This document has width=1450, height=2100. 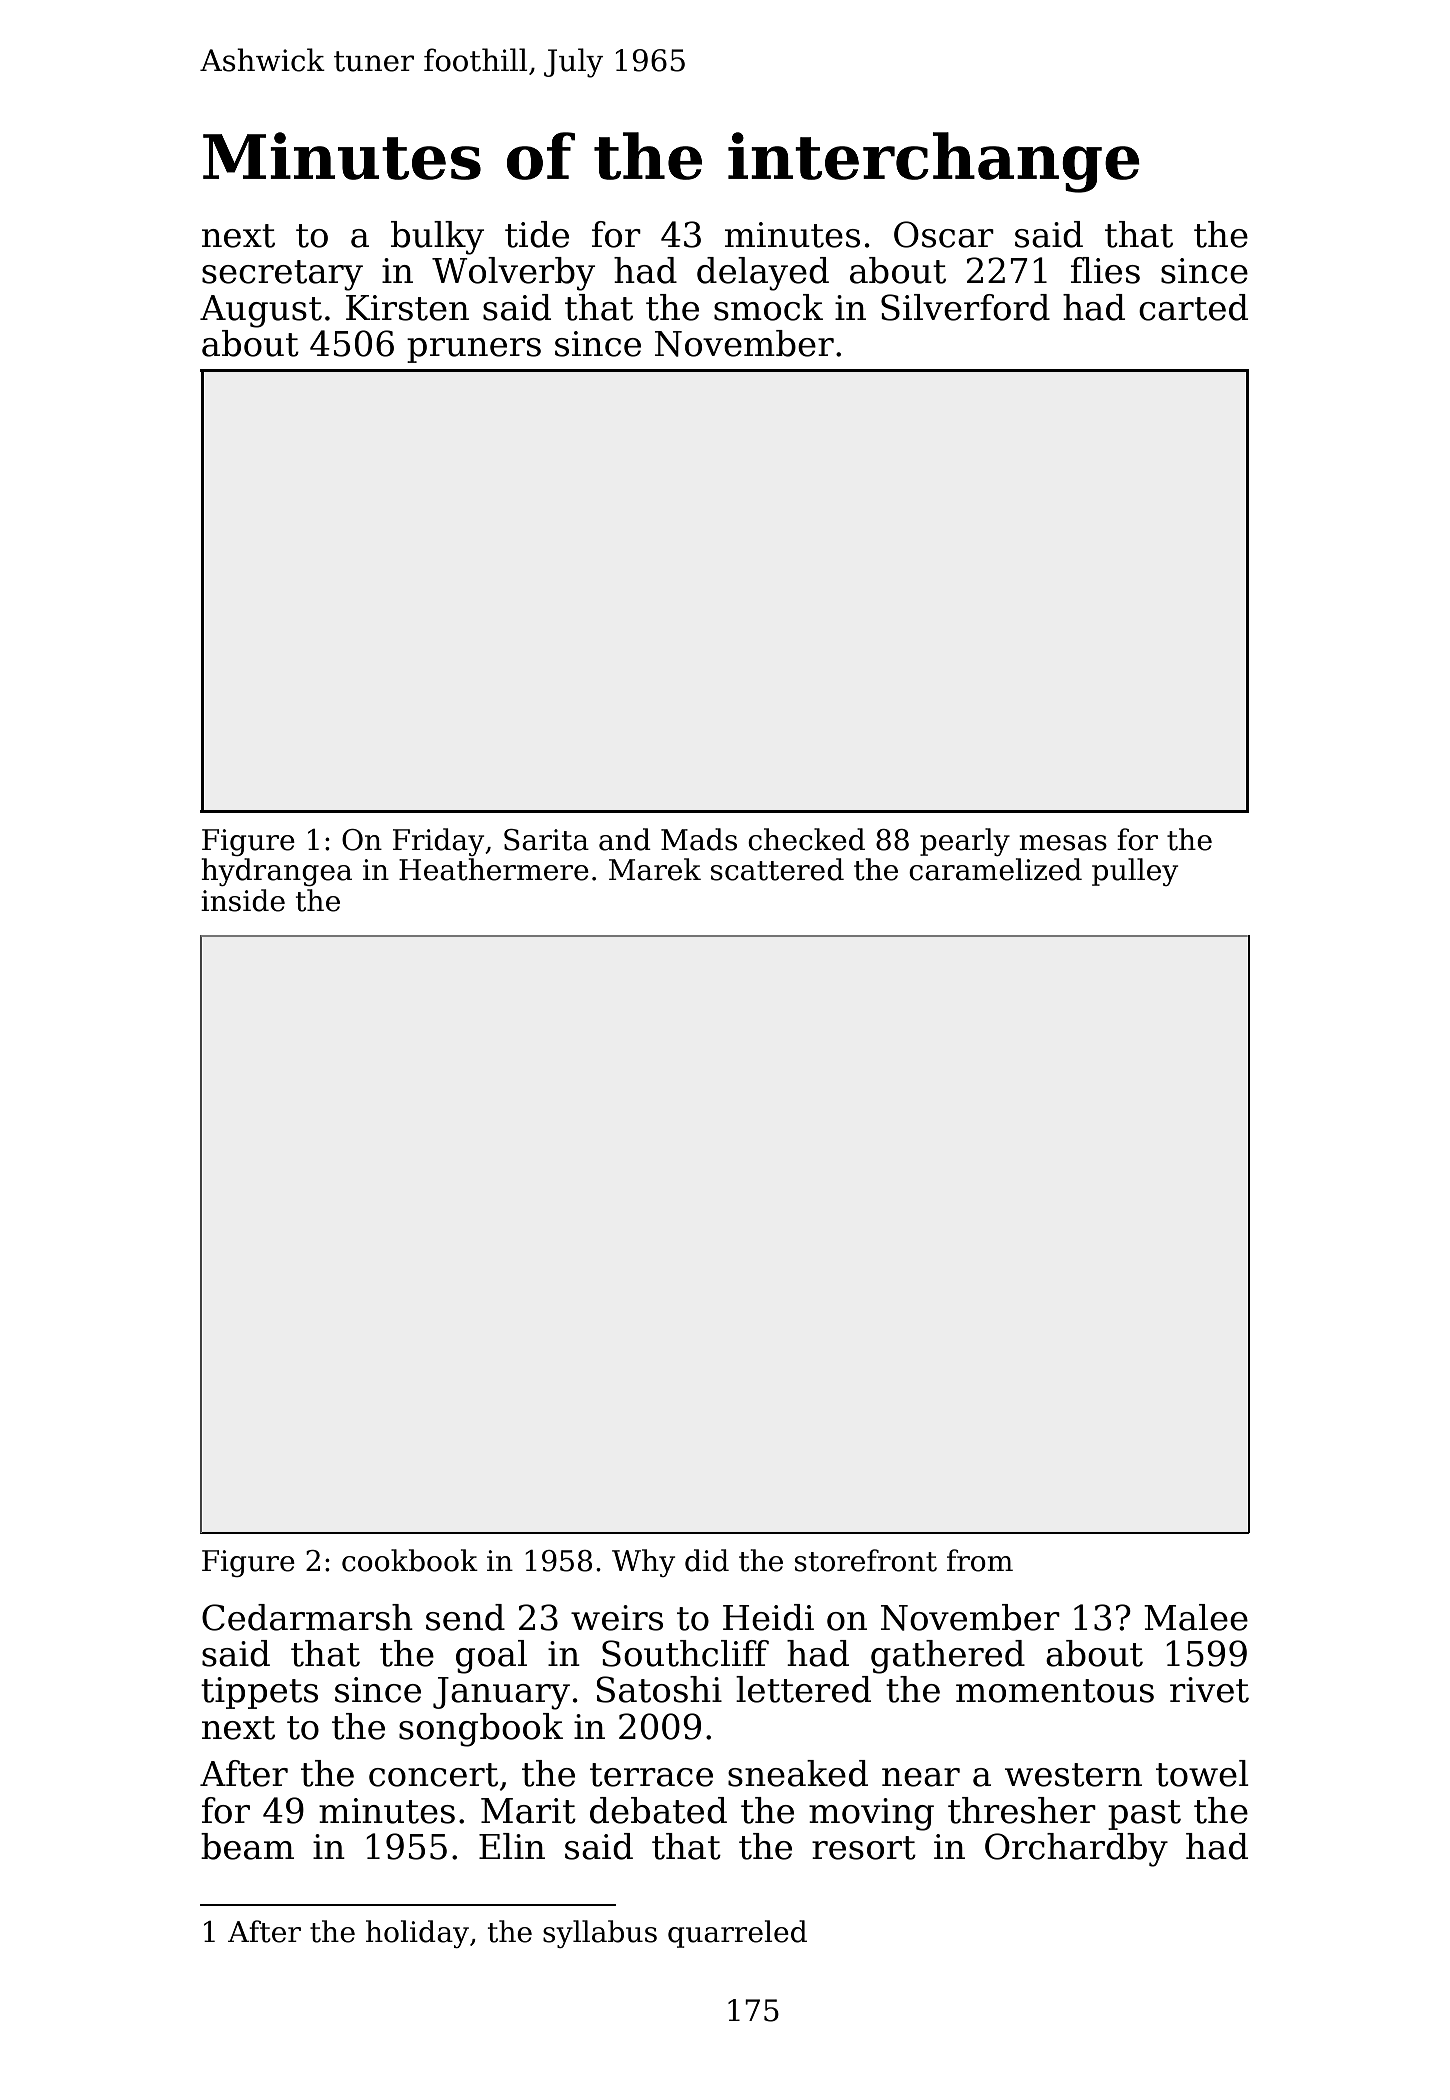 What do you see at coordinates (282, 275) in the document?
I see `secretary` at bounding box center [282, 275].
